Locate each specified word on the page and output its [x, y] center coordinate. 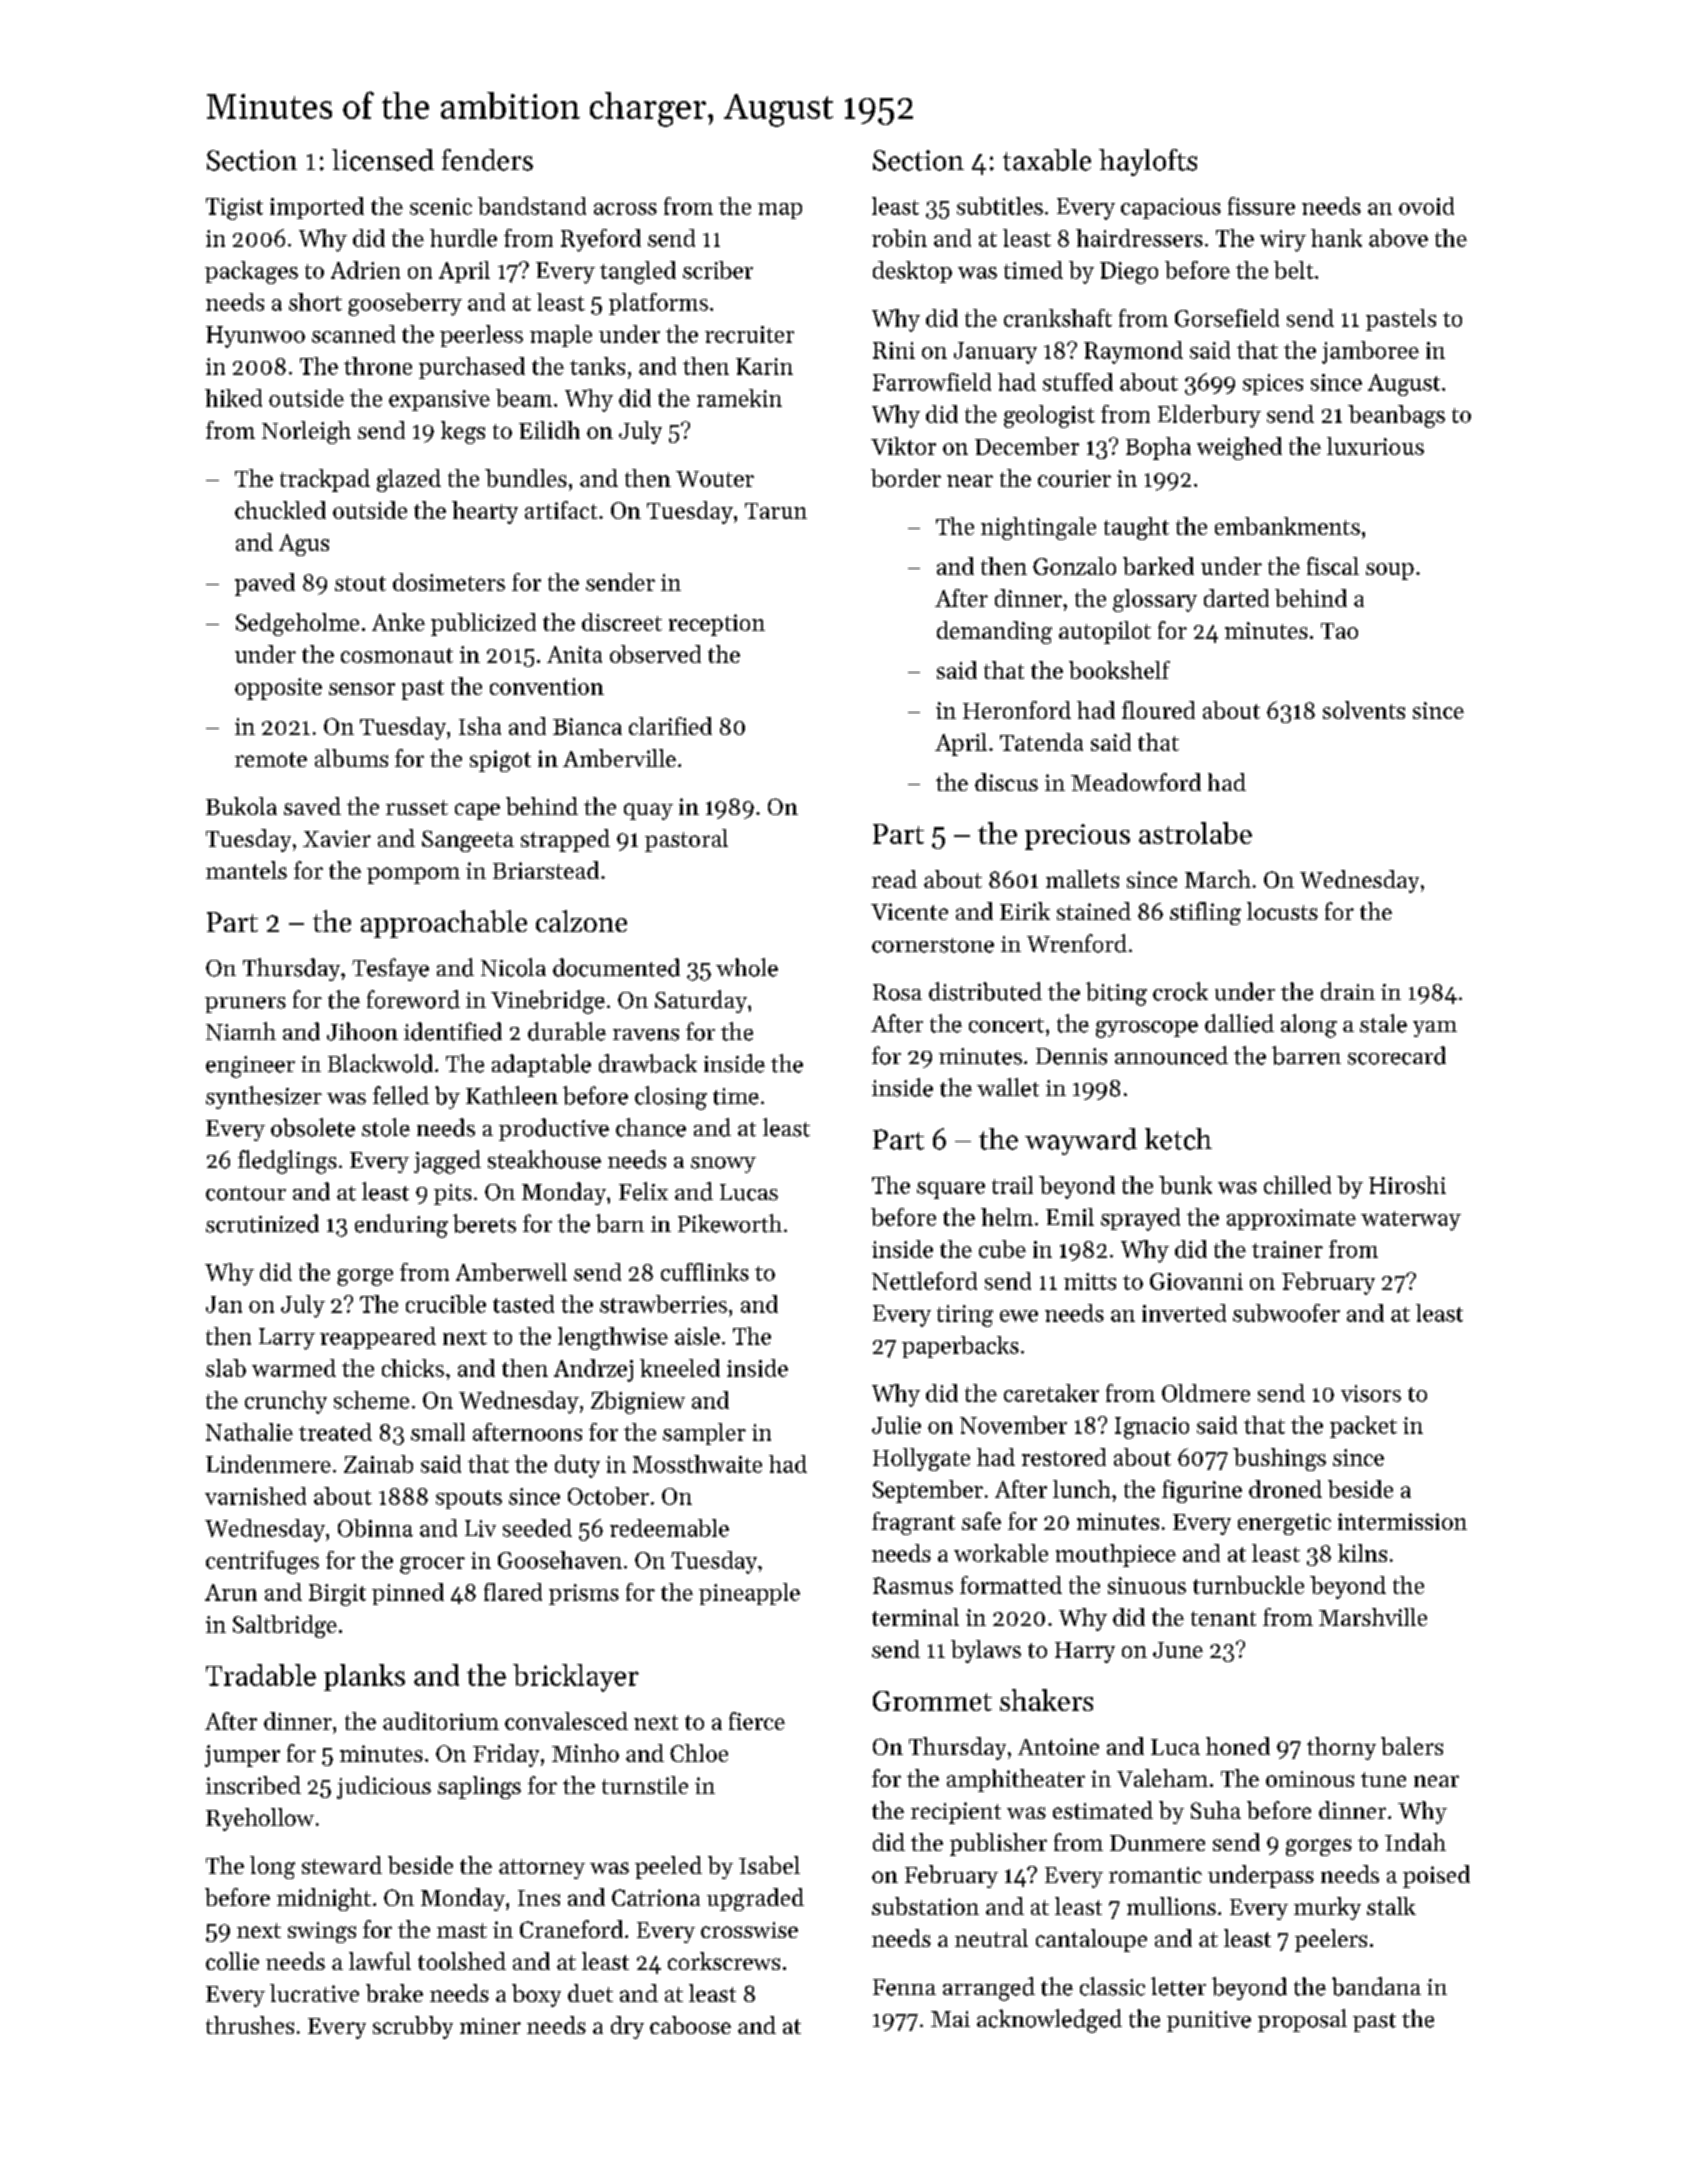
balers [1412, 1746]
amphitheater [1016, 1780]
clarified [670, 726]
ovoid [1426, 206]
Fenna [904, 1987]
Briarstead [546, 870]
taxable [1047, 160]
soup [1390, 571]
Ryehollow [260, 1819]
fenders [487, 160]
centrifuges [262, 1562]
